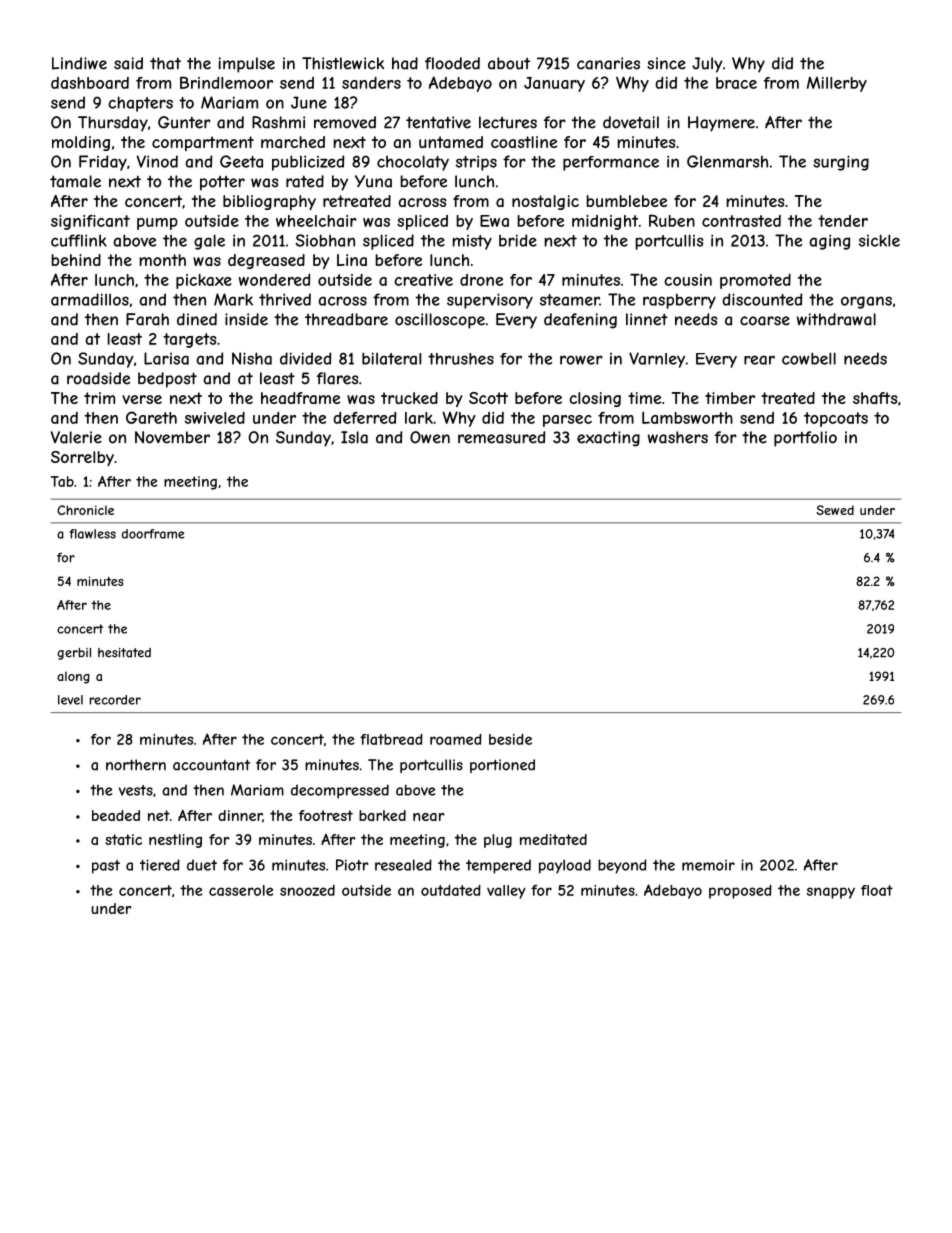  Describe the element at coordinates (580, 321) in the screenshot. I see `deafening` at that location.
